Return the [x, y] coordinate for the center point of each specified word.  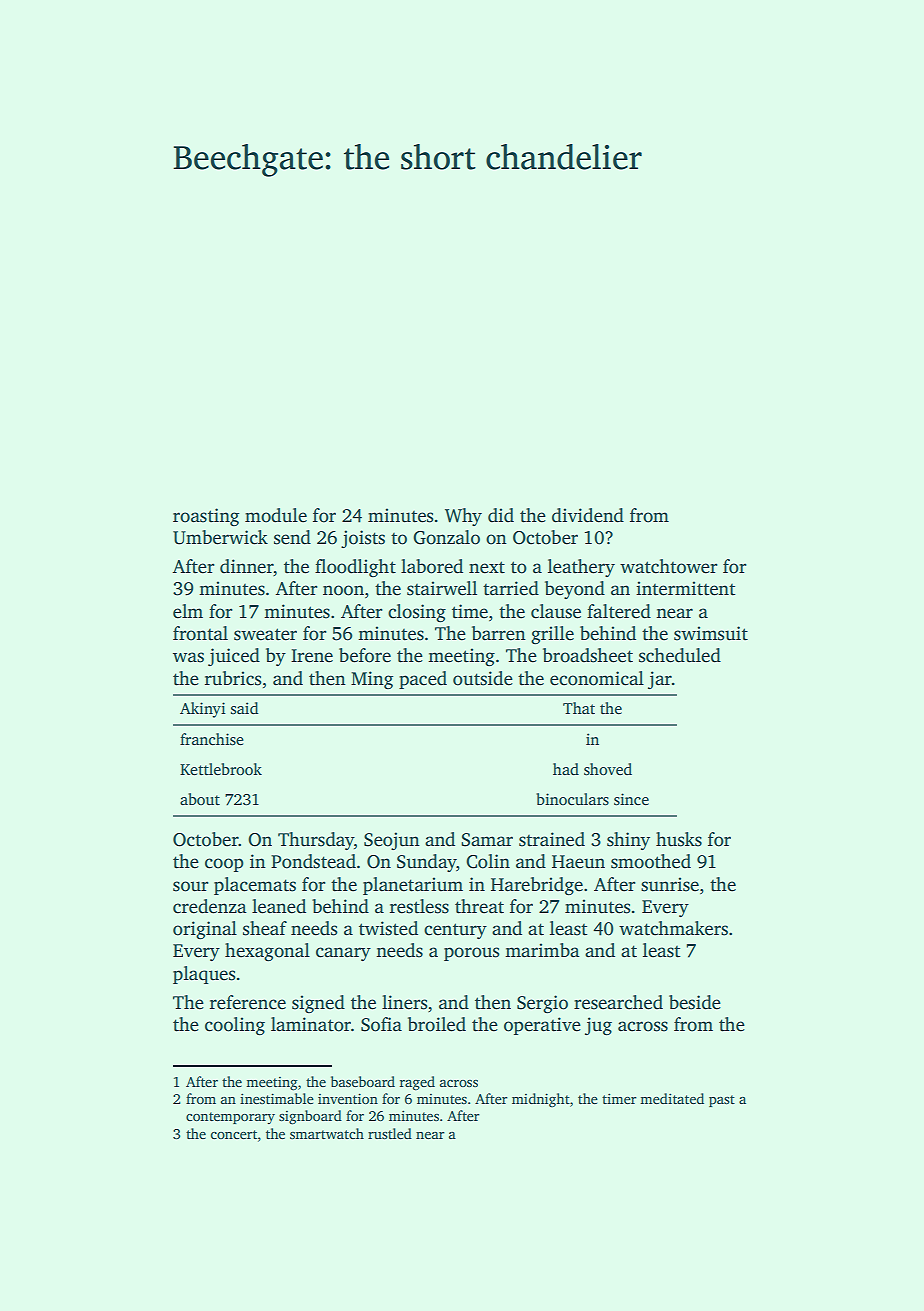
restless [419, 906]
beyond [575, 590]
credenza [210, 906]
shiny [628, 841]
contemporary [230, 1118]
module [276, 515]
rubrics [233, 678]
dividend [588, 515]
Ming [372, 680]
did [501, 515]
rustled [390, 1133]
